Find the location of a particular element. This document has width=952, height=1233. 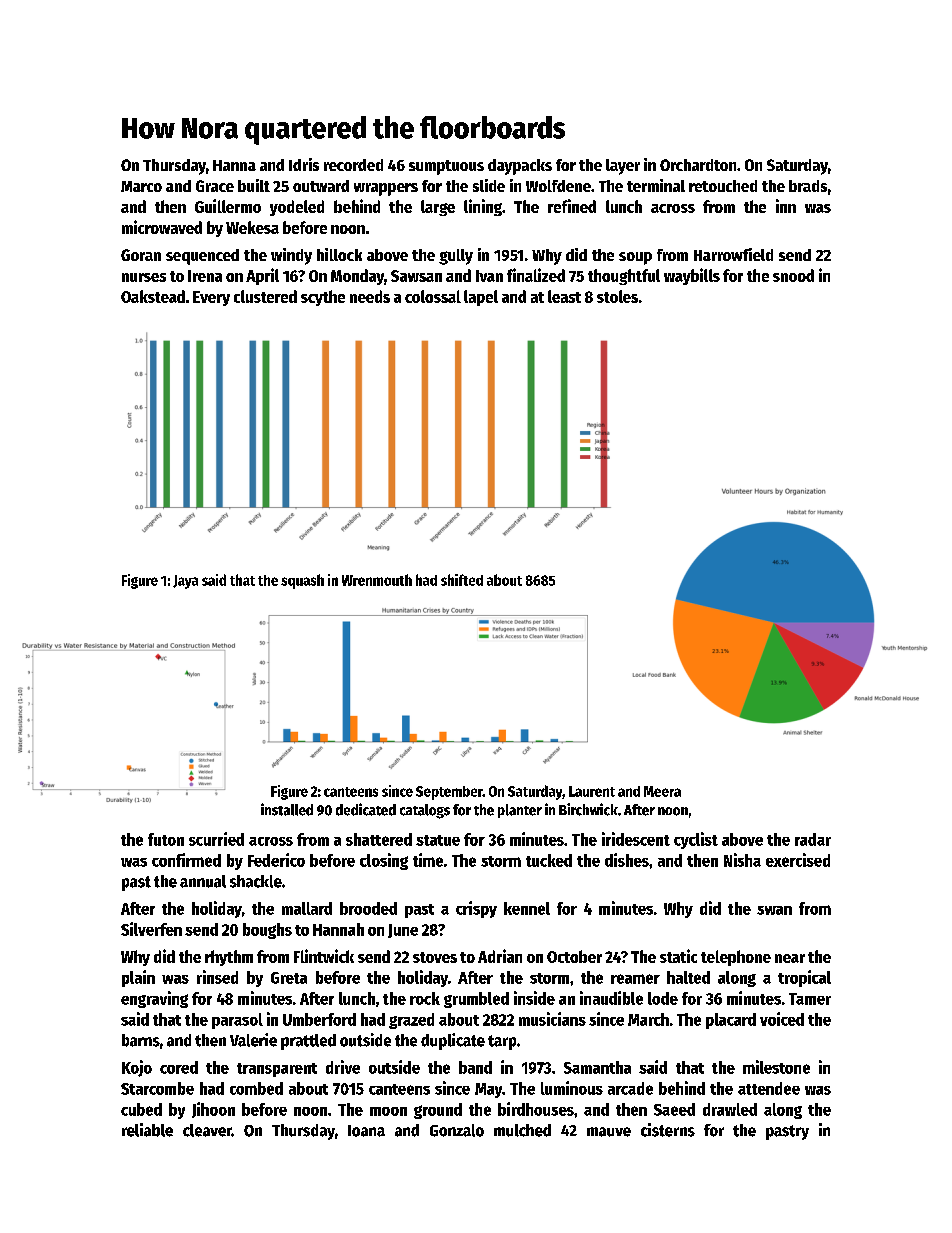

colossal is located at coordinates (433, 296).
